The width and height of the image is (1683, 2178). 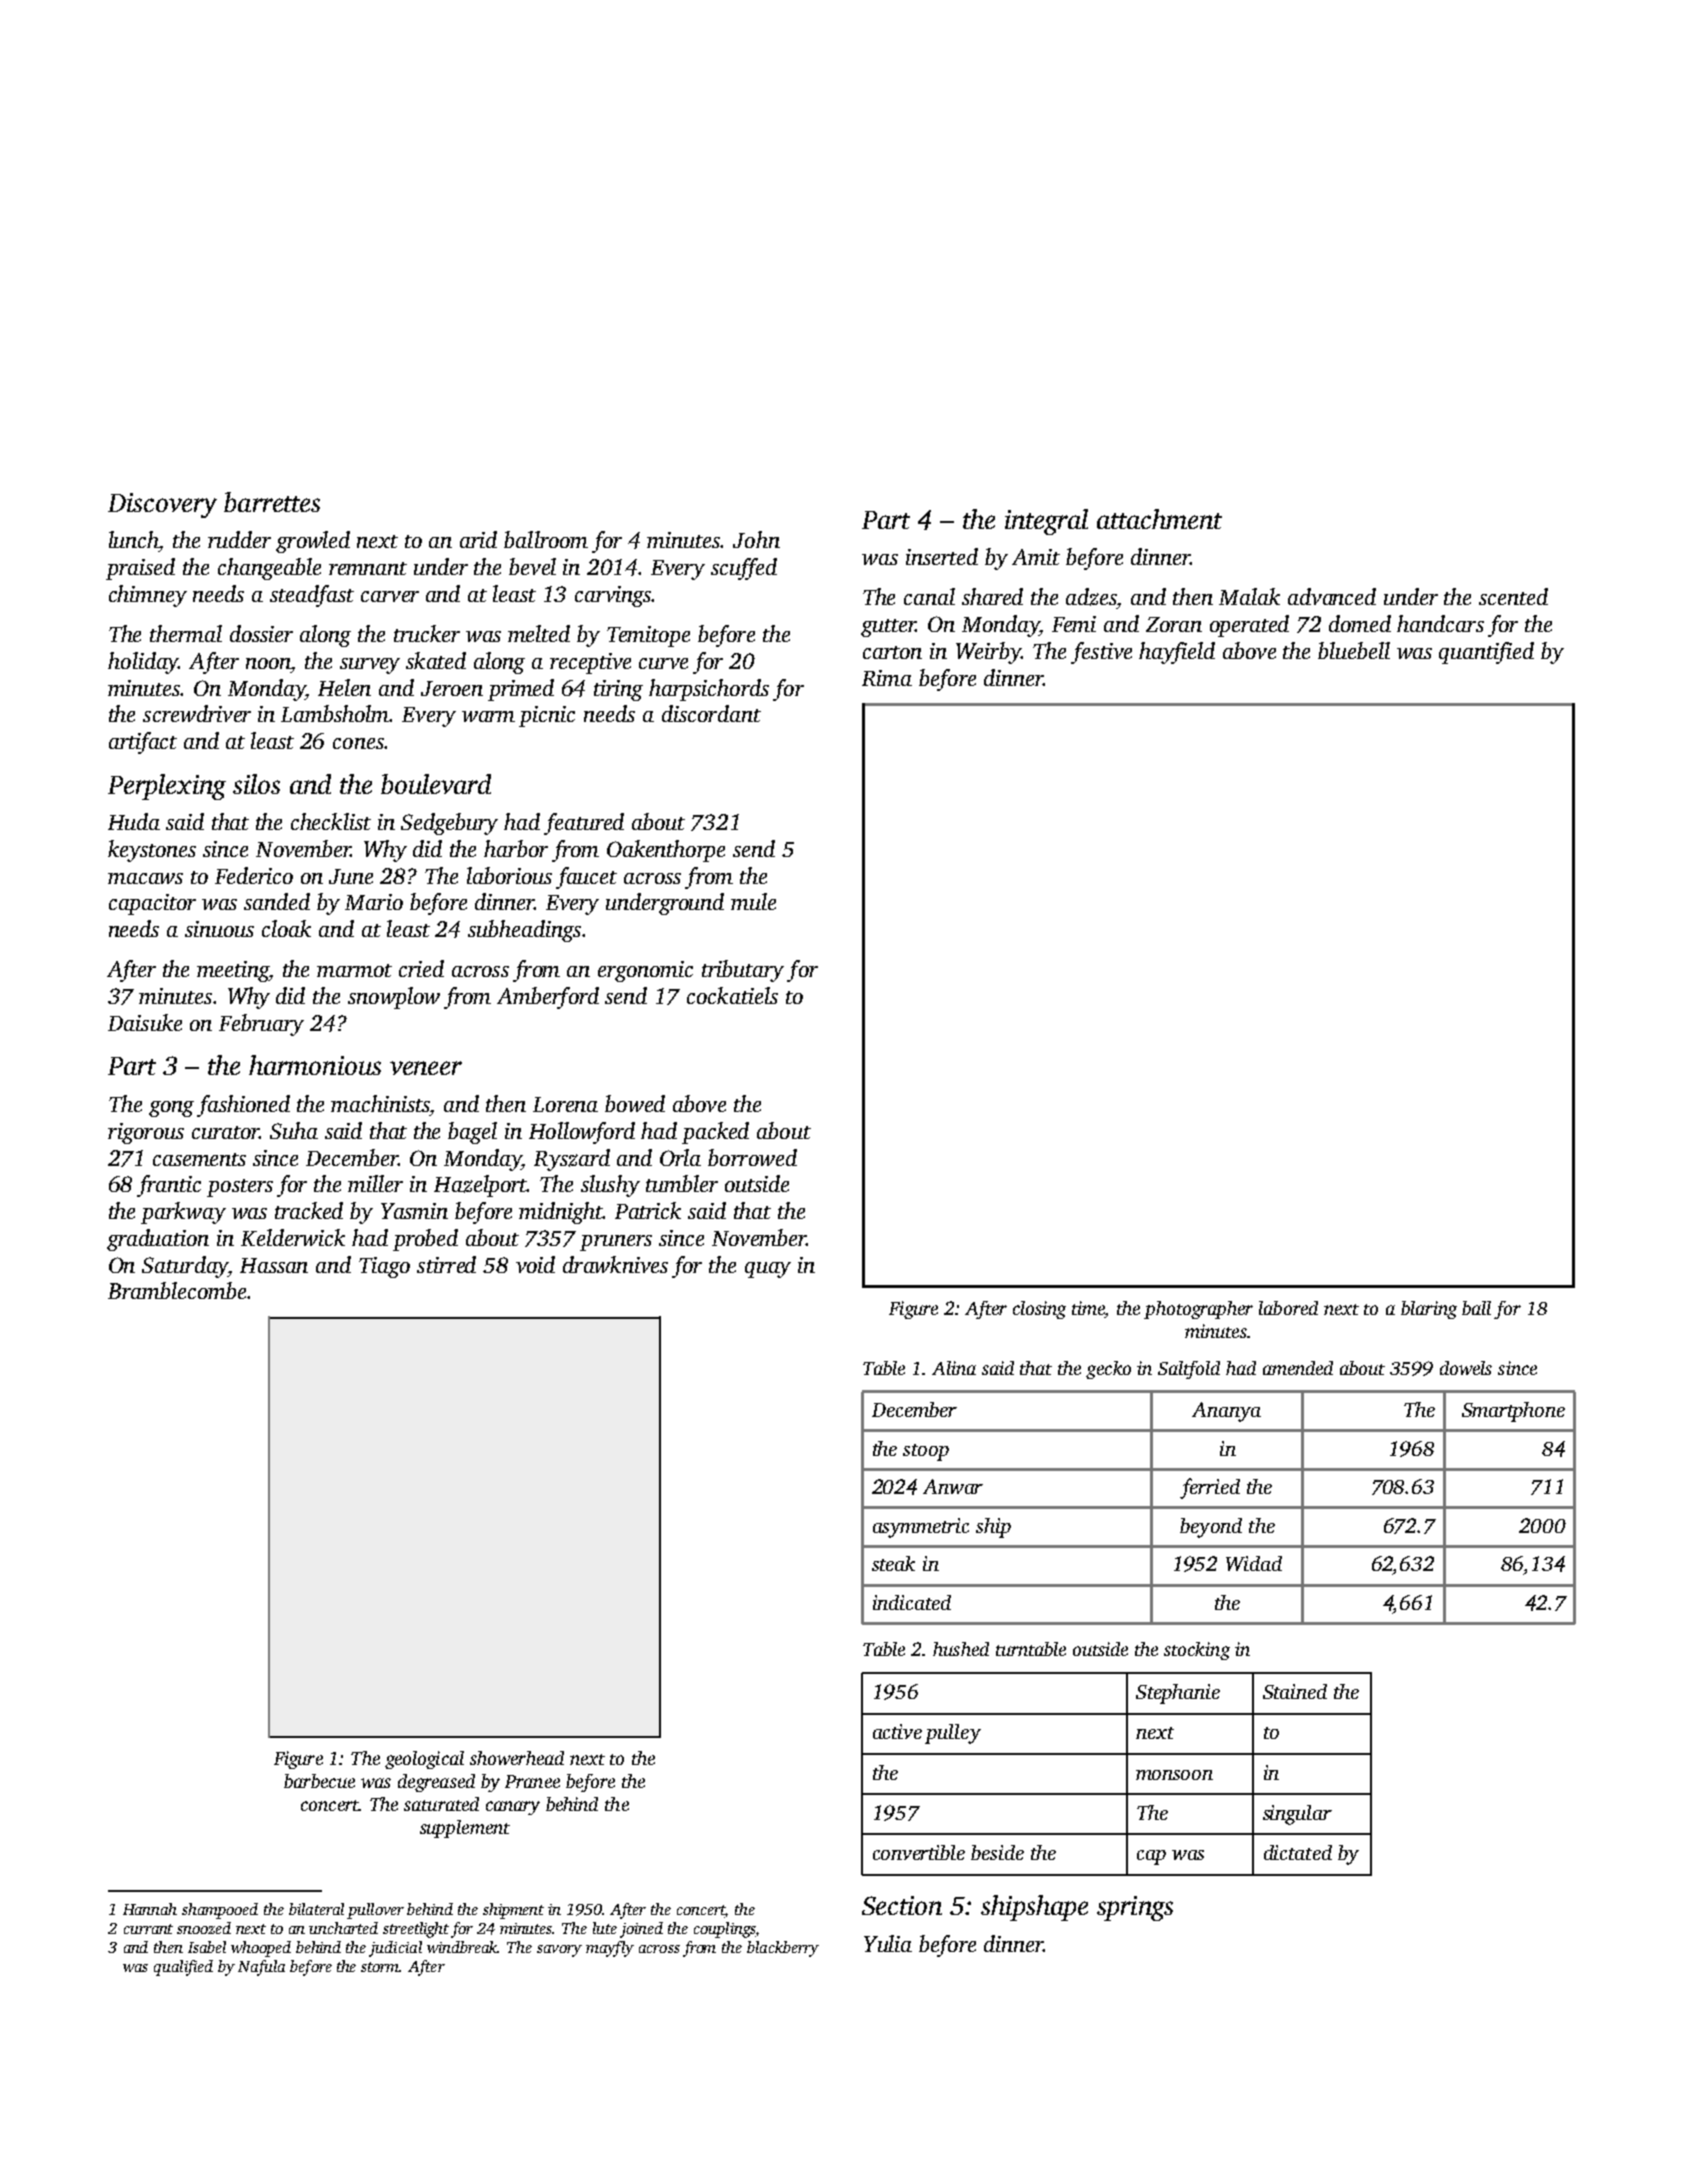 What do you see at coordinates (177, 1290) in the image?
I see `Bramblecombe` at bounding box center [177, 1290].
